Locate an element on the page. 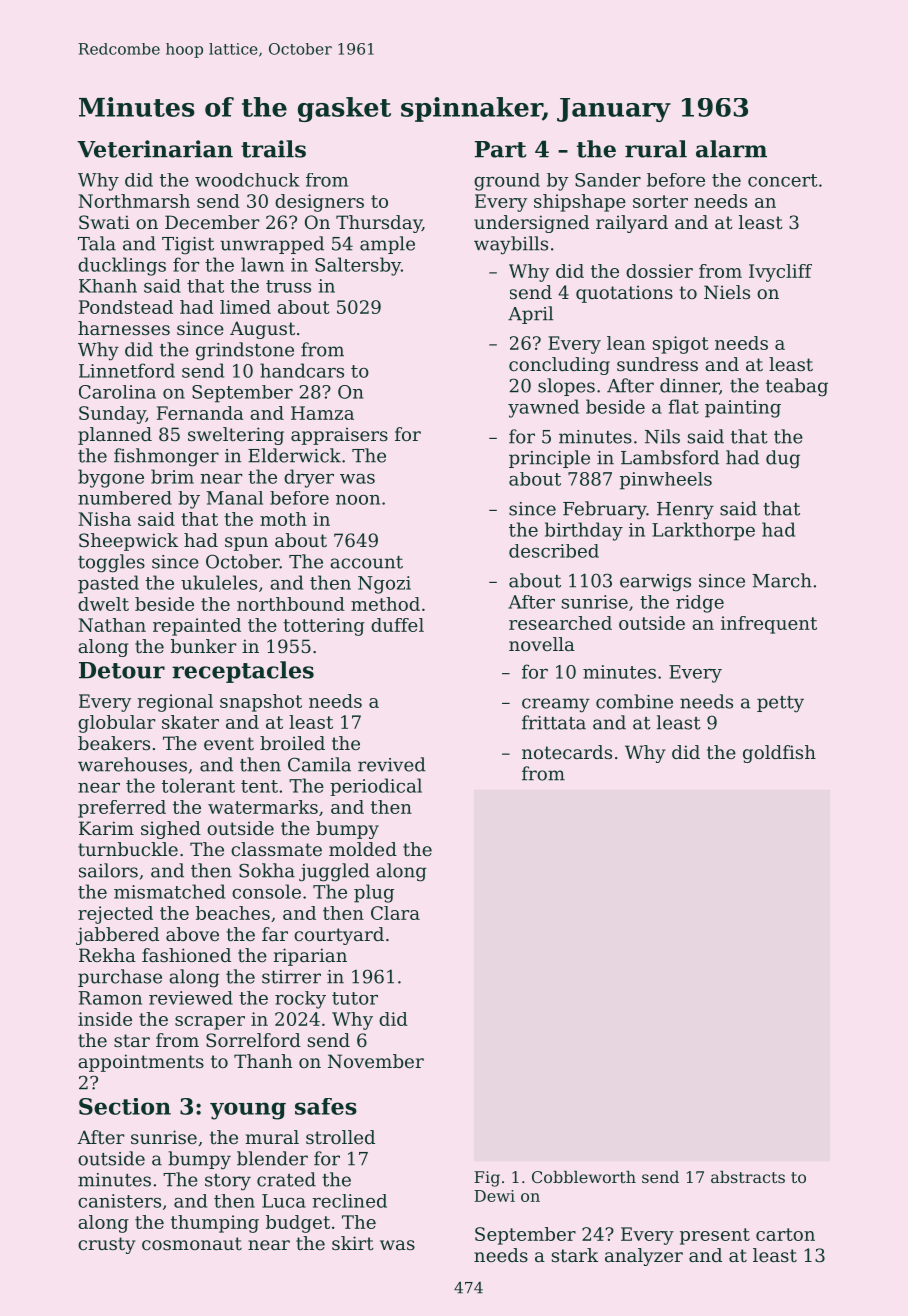 The width and height of the image is (908, 1316). trails is located at coordinates (273, 149).
